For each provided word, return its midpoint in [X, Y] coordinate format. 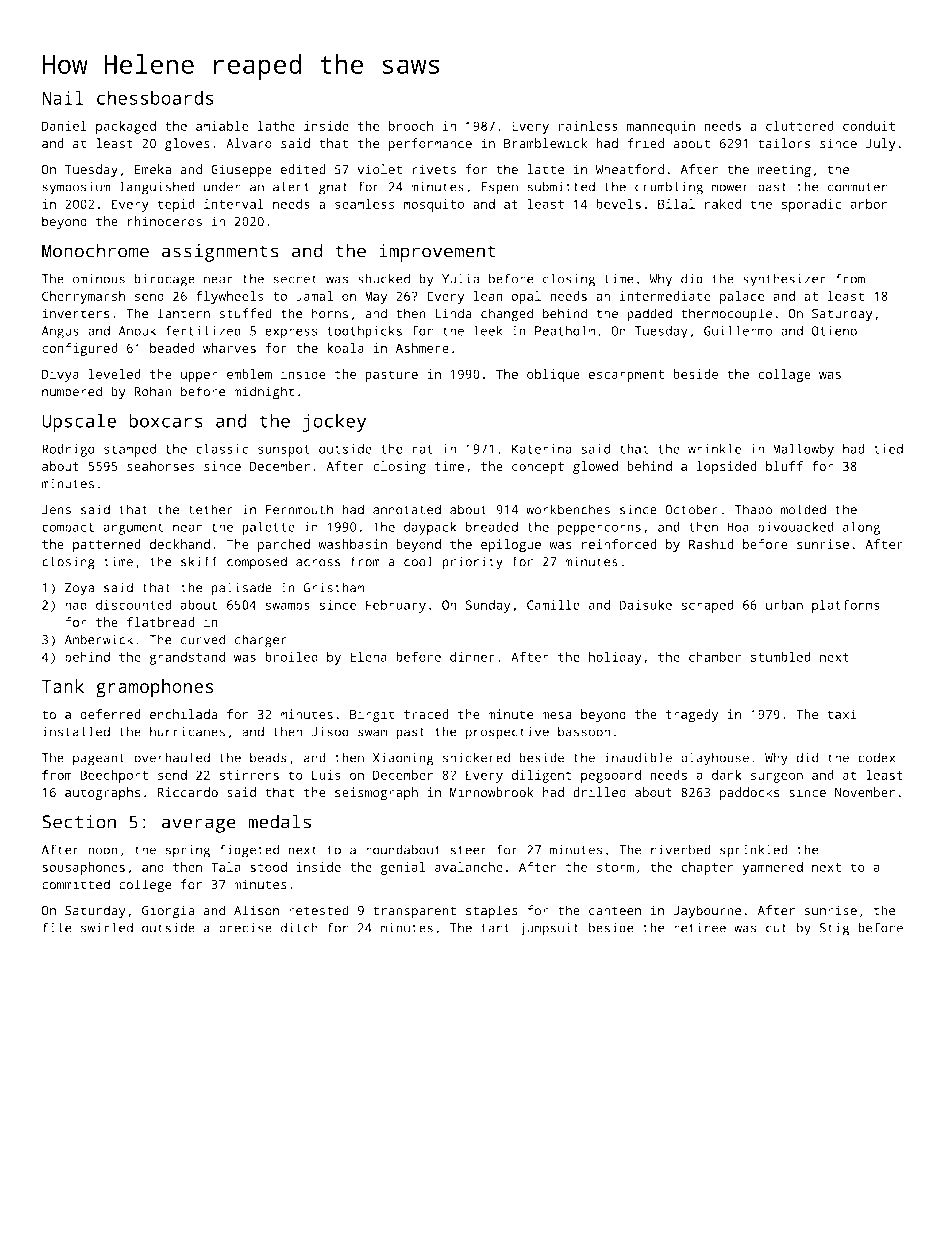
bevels [618, 204]
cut [776, 928]
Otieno [834, 331]
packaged [126, 127]
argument [133, 529]
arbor [868, 204]
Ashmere [422, 348]
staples [492, 912]
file [57, 927]
